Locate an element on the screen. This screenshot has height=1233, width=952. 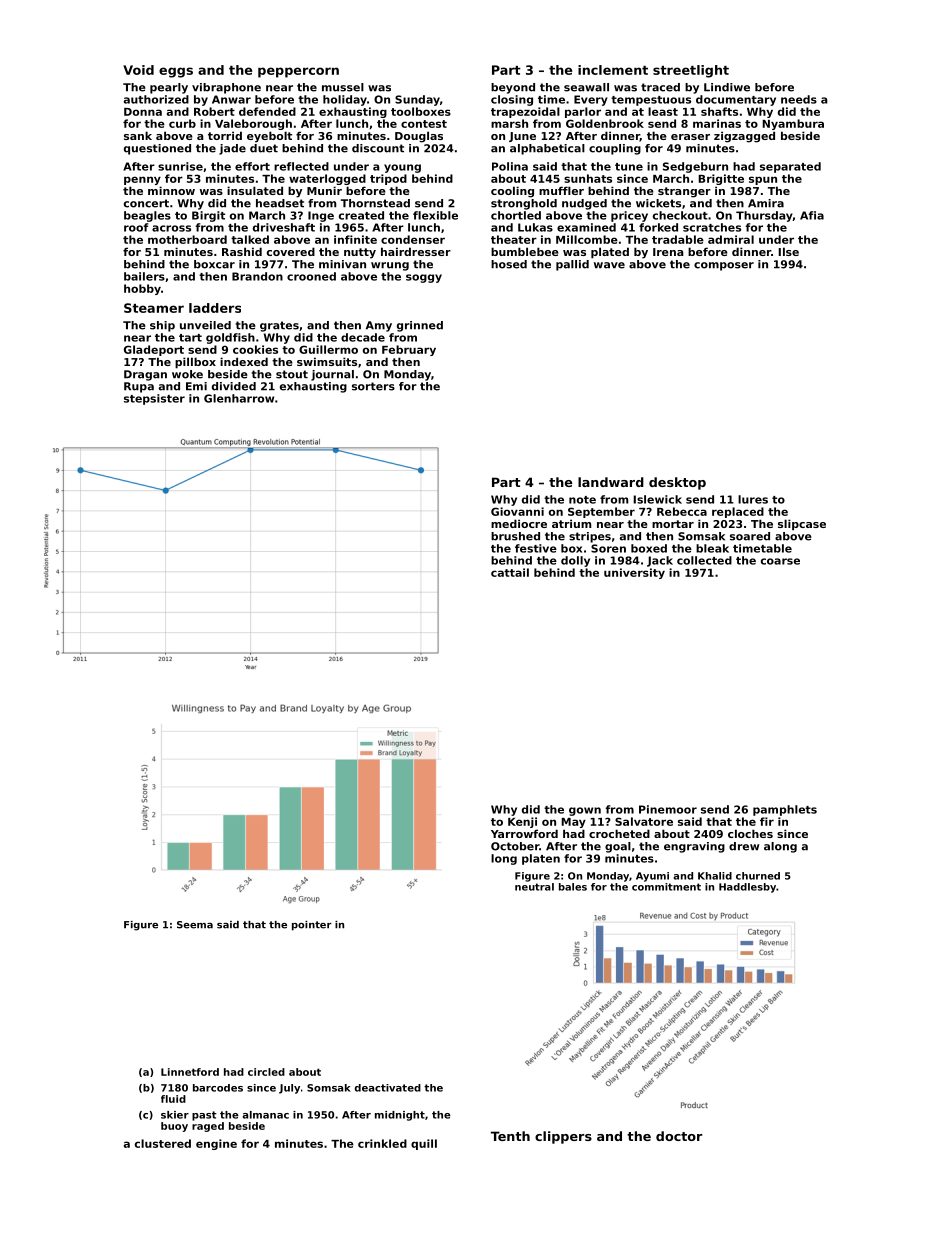
trapezoidal is located at coordinates (525, 112).
